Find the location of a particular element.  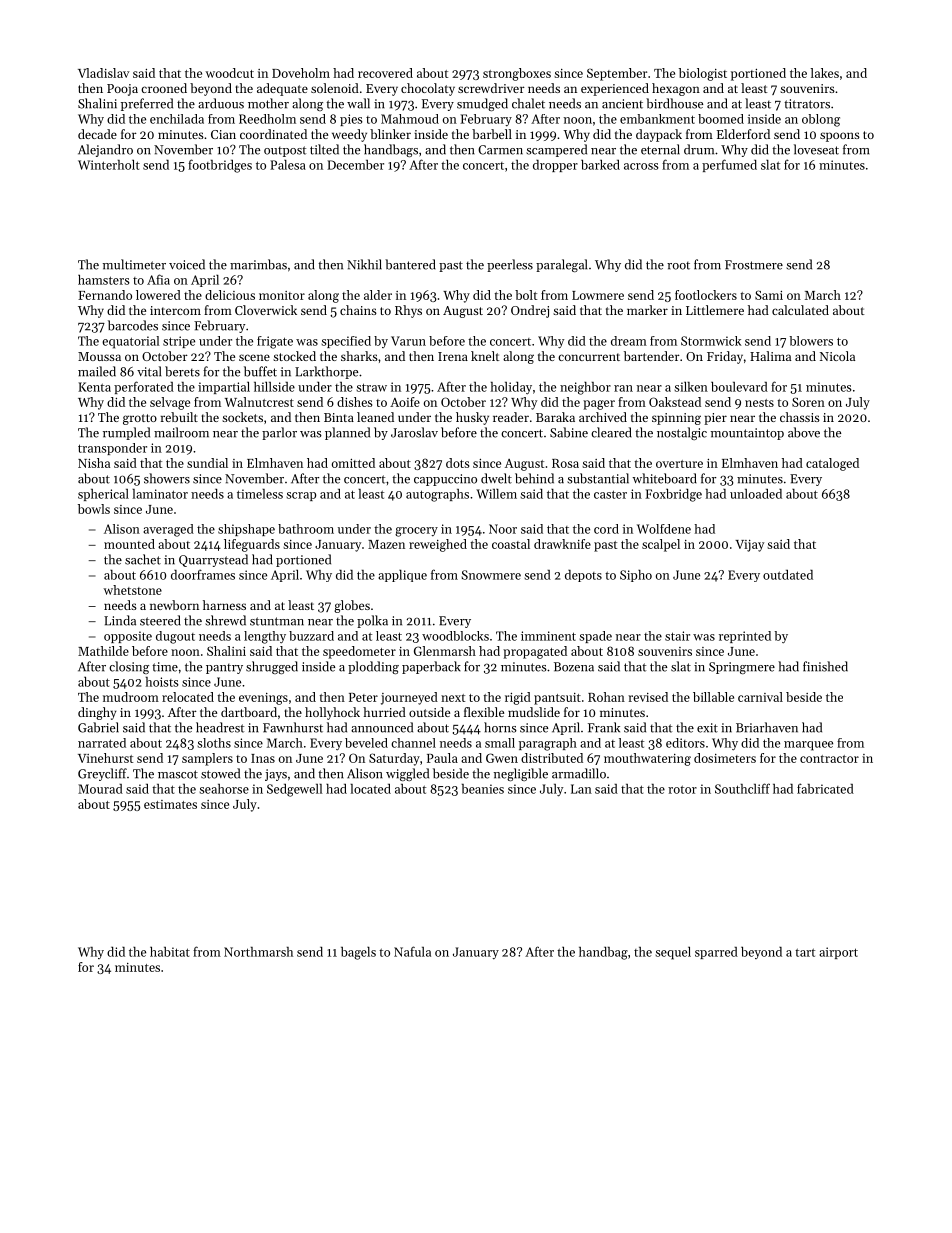

Nafula is located at coordinates (412, 951).
